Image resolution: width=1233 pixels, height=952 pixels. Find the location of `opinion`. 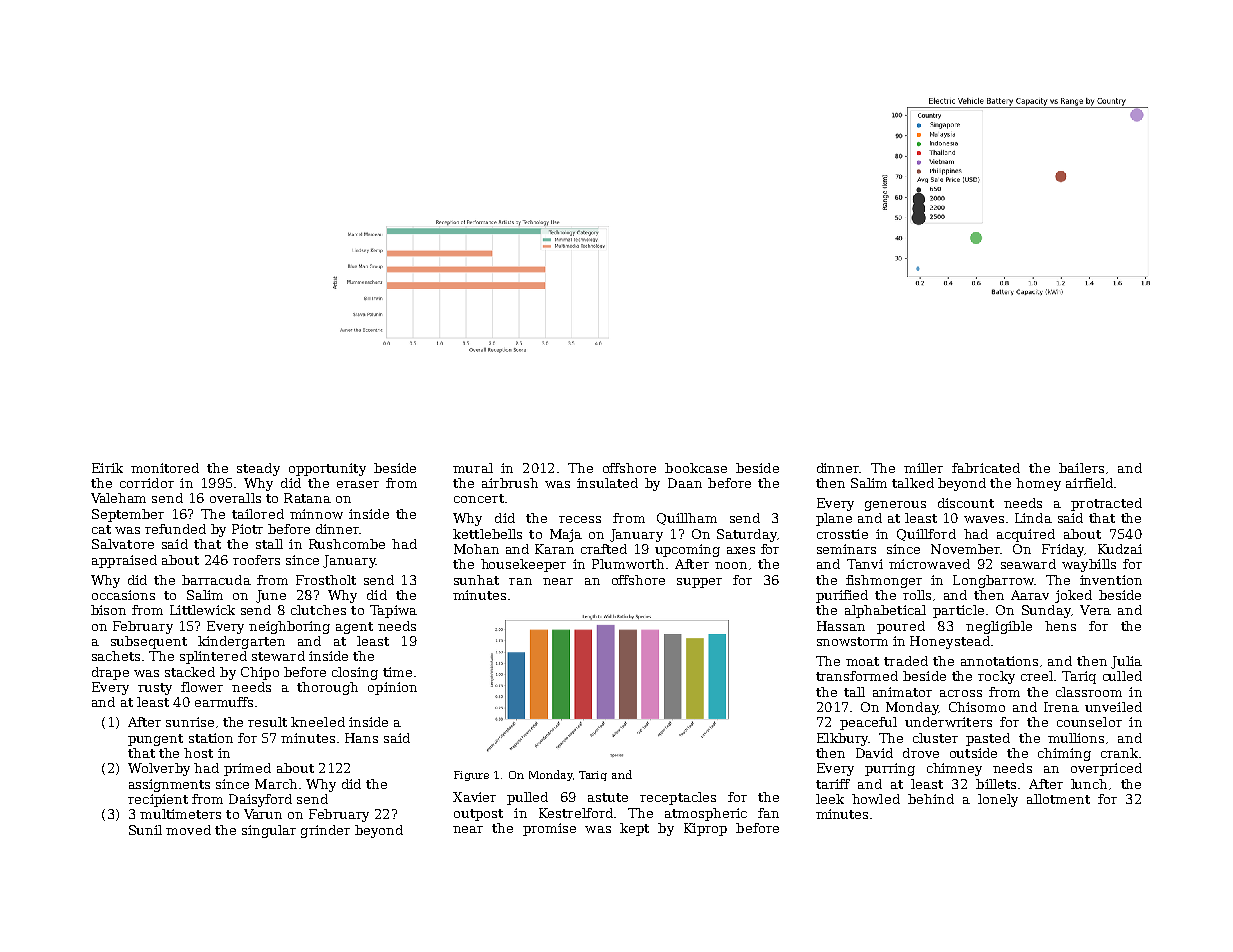

opinion is located at coordinates (392, 688).
